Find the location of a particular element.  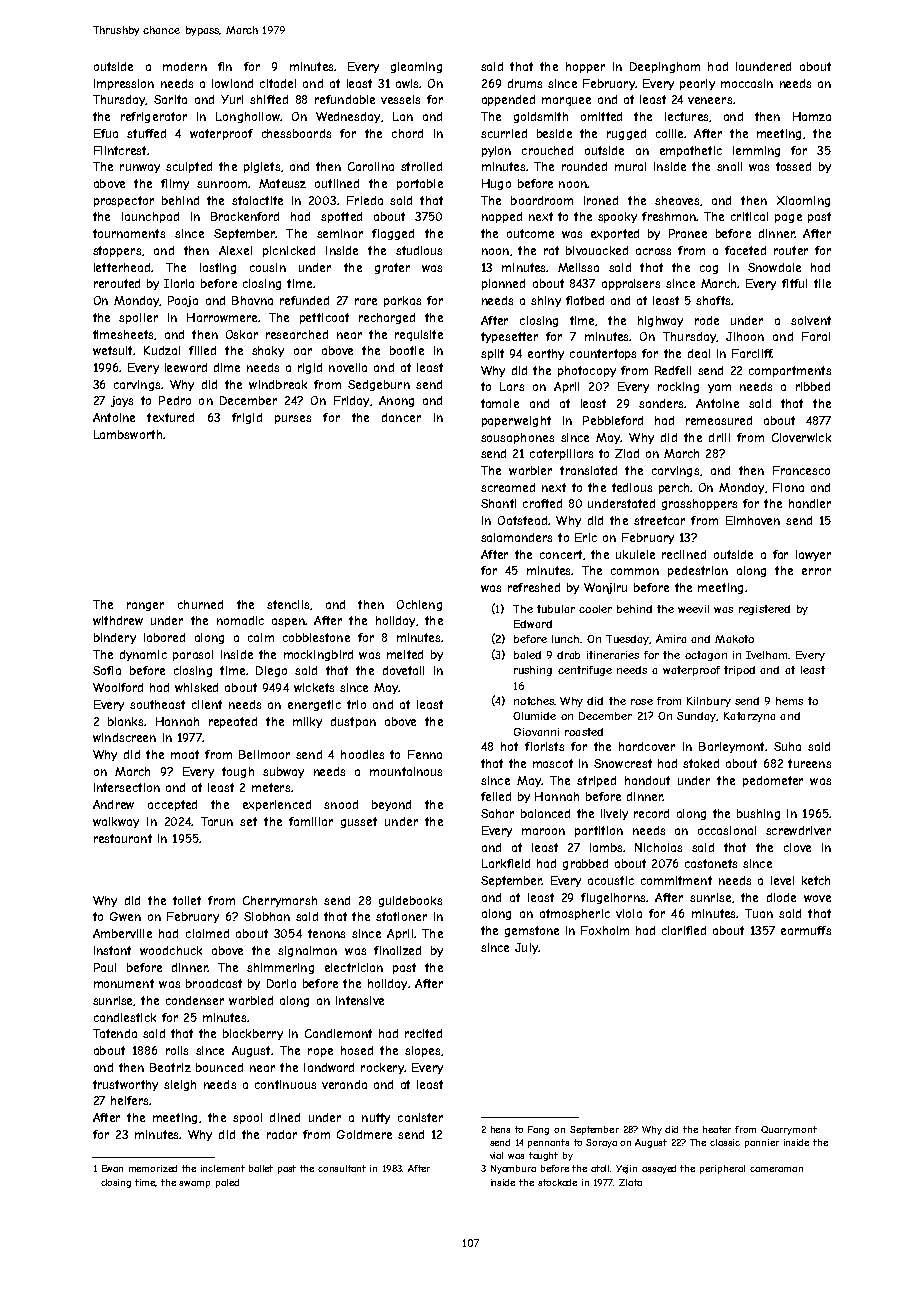

Deepingham is located at coordinates (665, 67).
